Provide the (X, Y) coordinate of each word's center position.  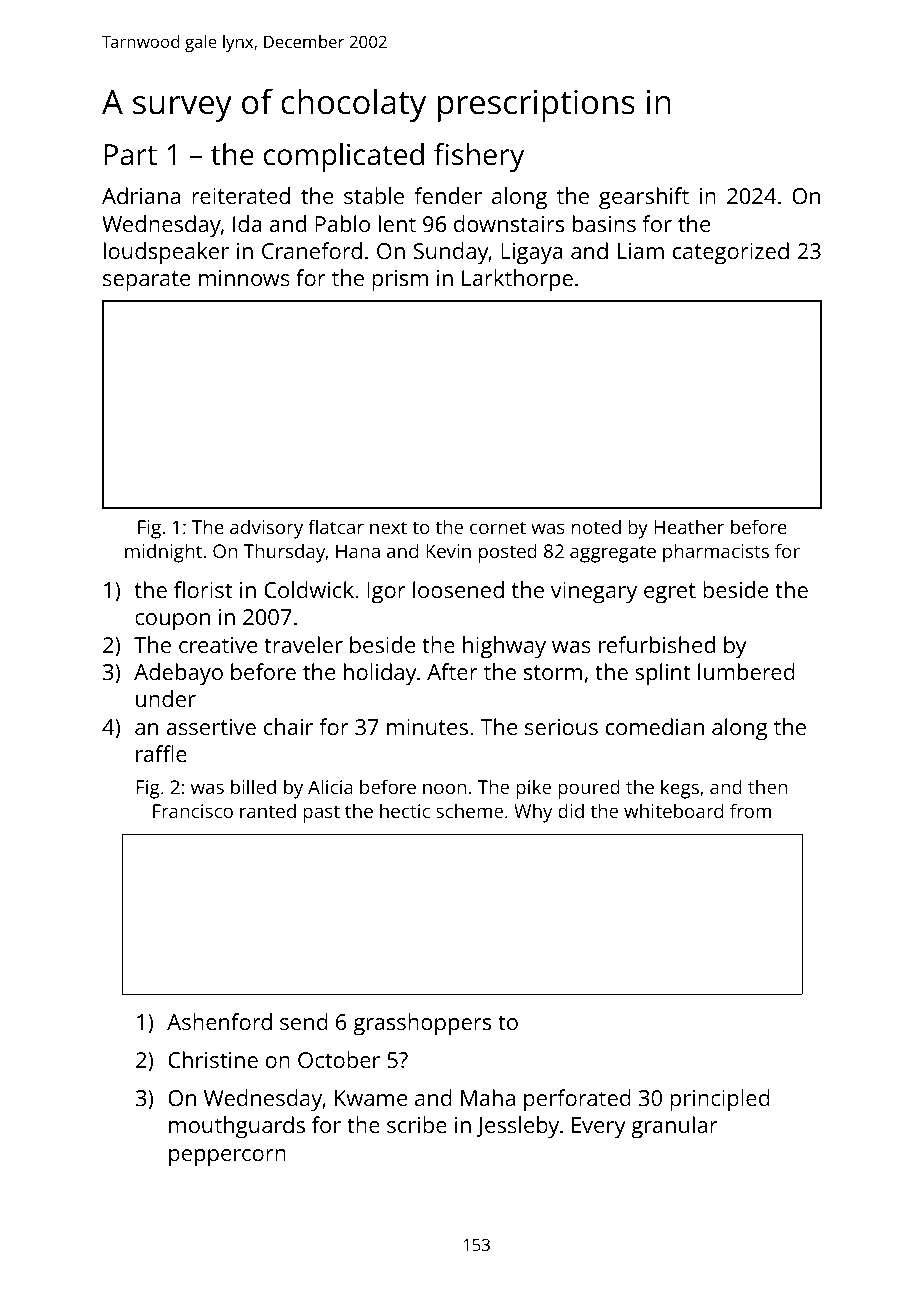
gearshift (644, 198)
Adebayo (178, 674)
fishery (479, 157)
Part (131, 155)
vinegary (594, 593)
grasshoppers (422, 1024)
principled (720, 1100)
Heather (689, 526)
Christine (213, 1059)
